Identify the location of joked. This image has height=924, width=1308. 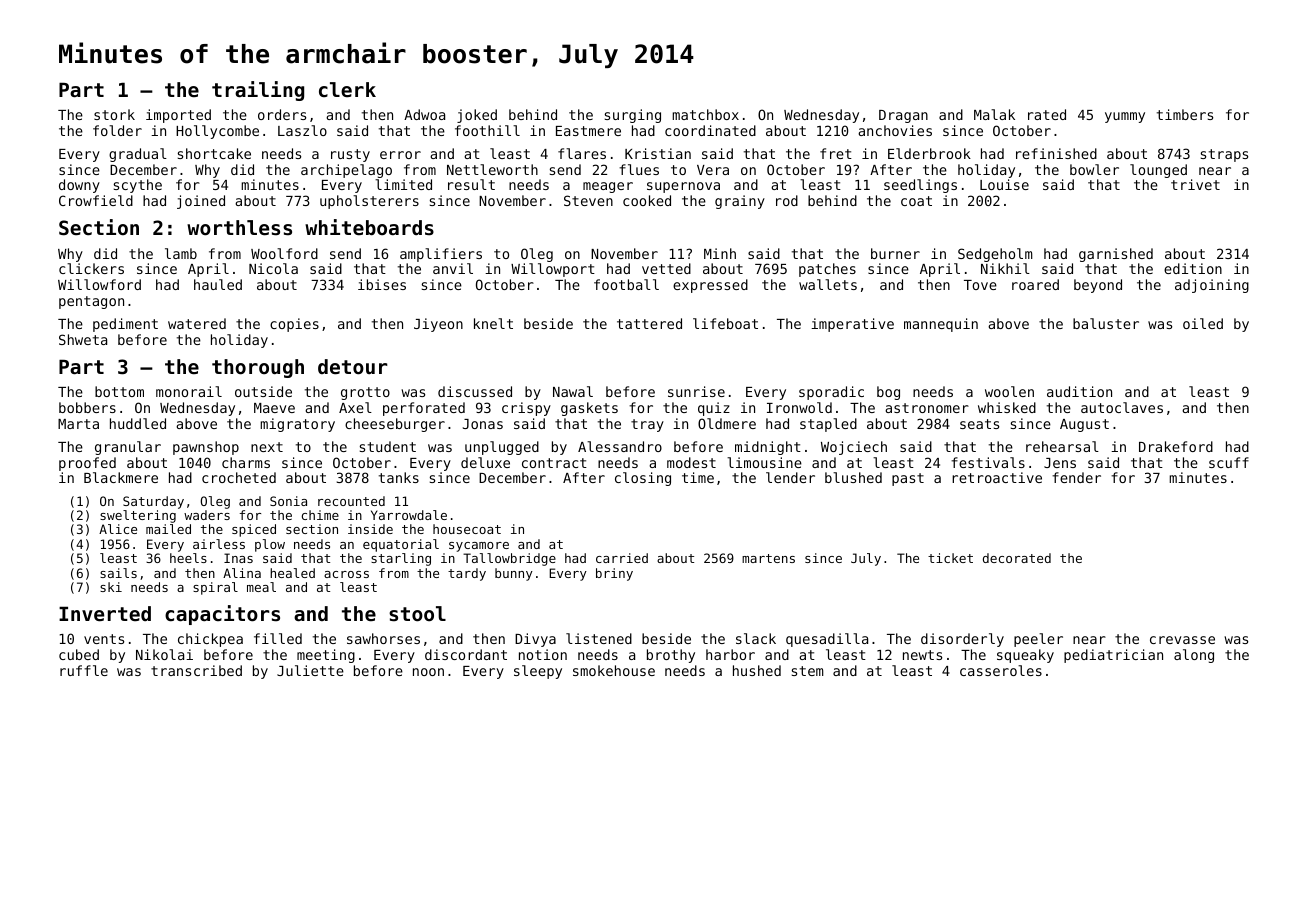
(477, 116).
